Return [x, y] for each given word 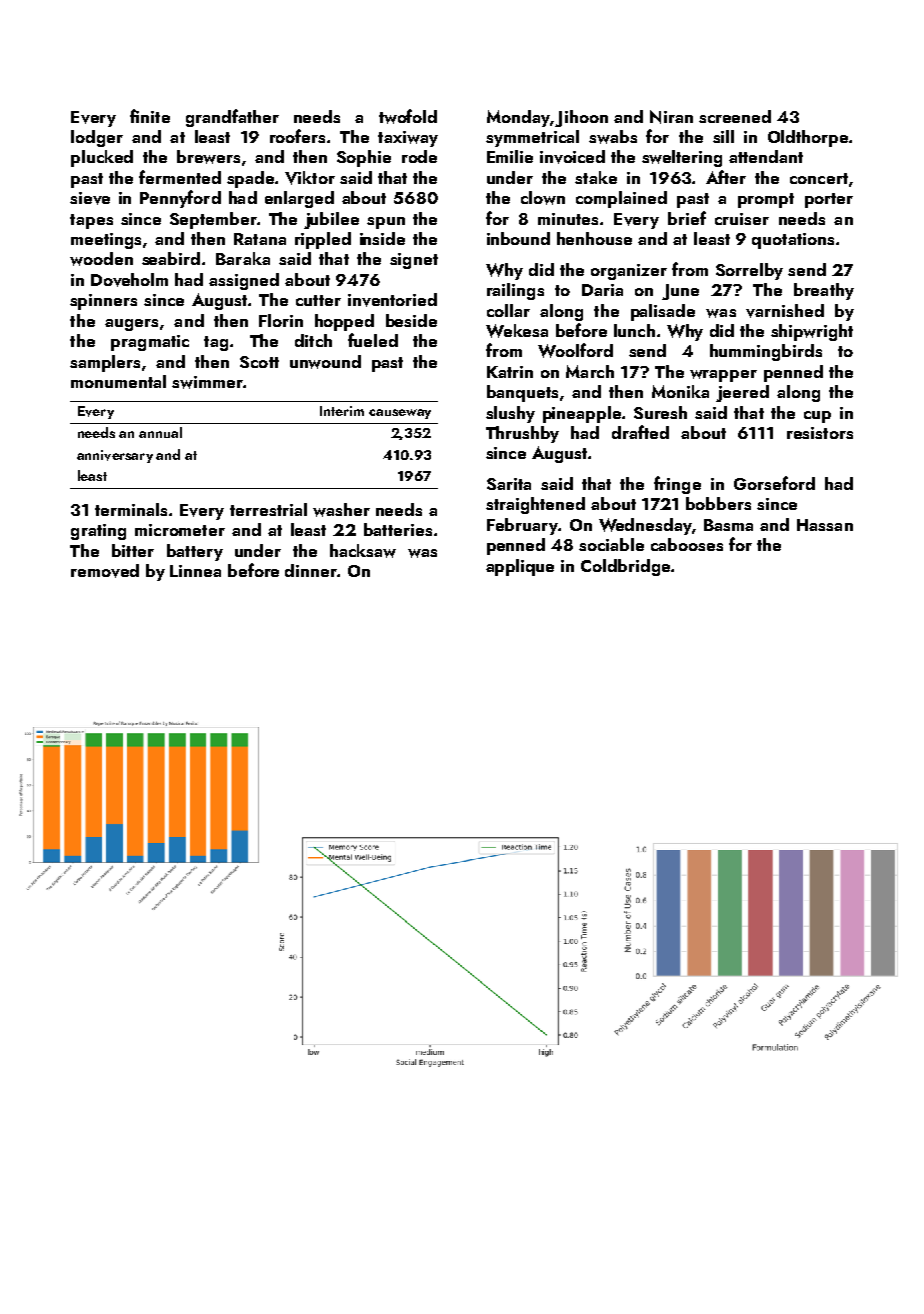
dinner [311, 570]
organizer [629, 272]
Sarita [509, 484]
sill [723, 136]
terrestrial [268, 509]
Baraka [243, 258]
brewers [208, 157]
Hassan [825, 525]
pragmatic [150, 343]
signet [414, 261]
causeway [400, 414]
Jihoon [581, 118]
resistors [820, 433]
